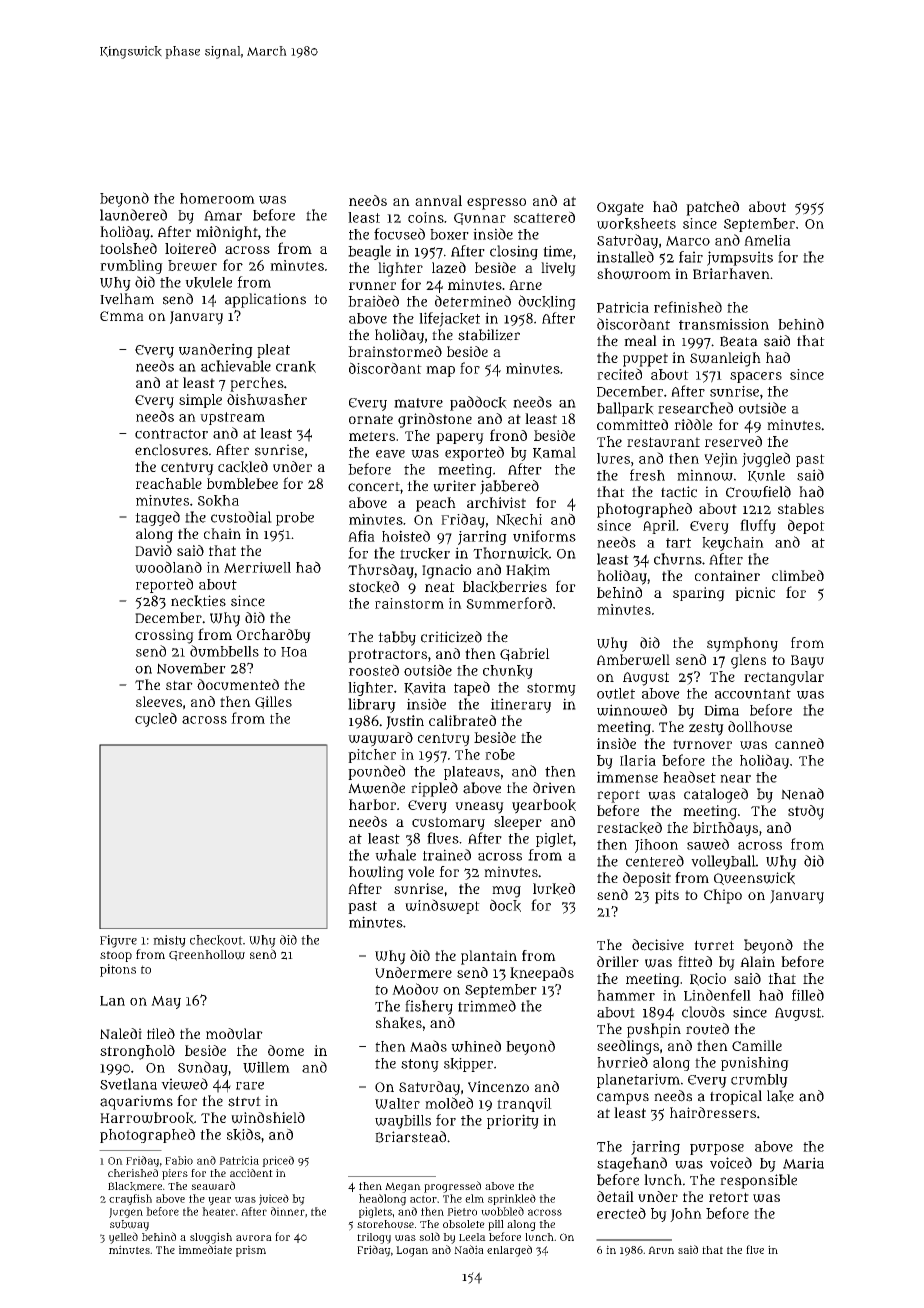  Describe the element at coordinates (655, 861) in the page. I see `centered` at that location.
